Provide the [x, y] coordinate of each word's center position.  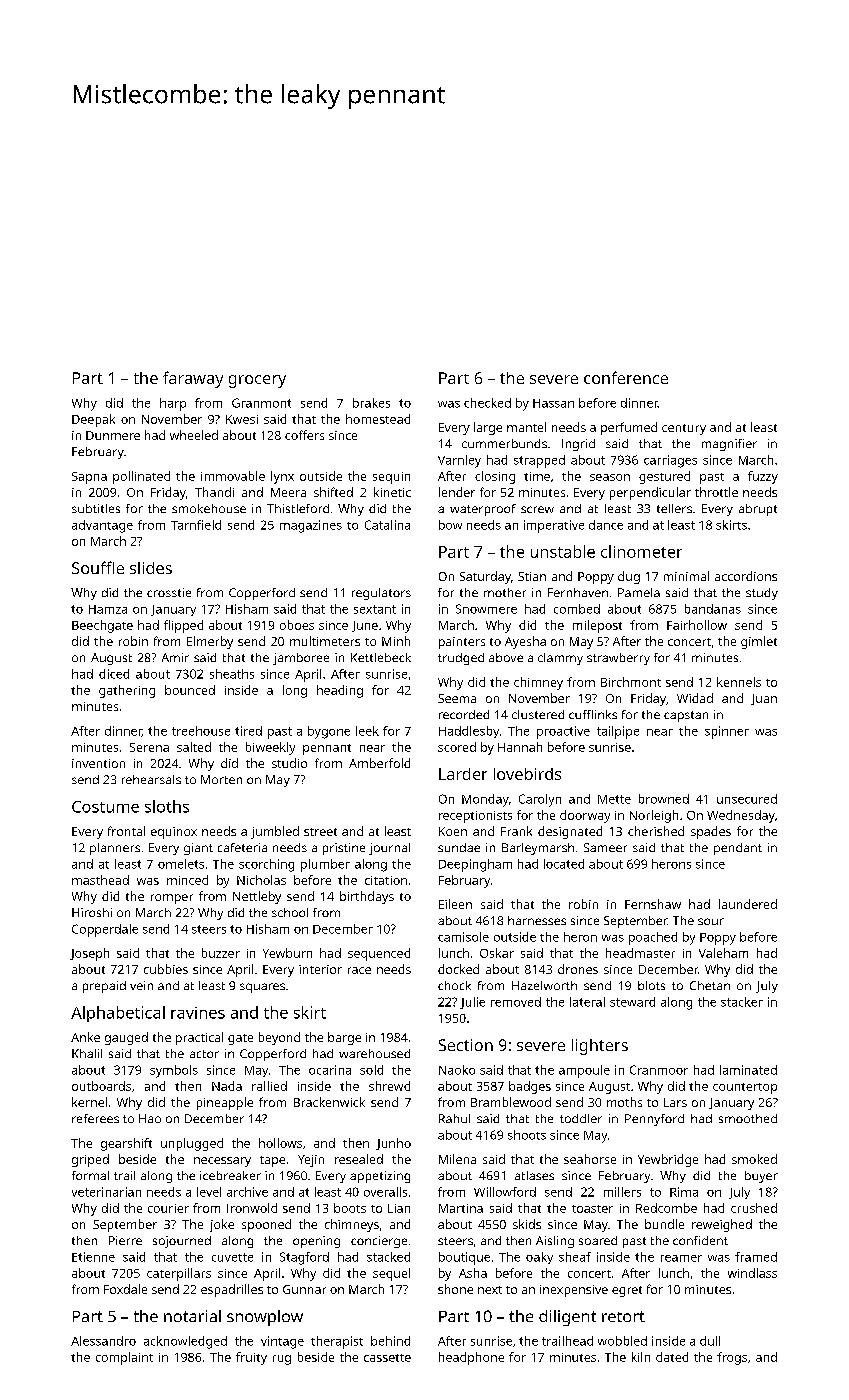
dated [672, 1357]
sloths [167, 806]
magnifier [729, 445]
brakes [371, 403]
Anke [85, 1037]
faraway [193, 379]
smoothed [748, 1118]
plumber [325, 865]
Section [466, 1045]
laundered [748, 904]
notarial [192, 1316]
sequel [391, 1274]
